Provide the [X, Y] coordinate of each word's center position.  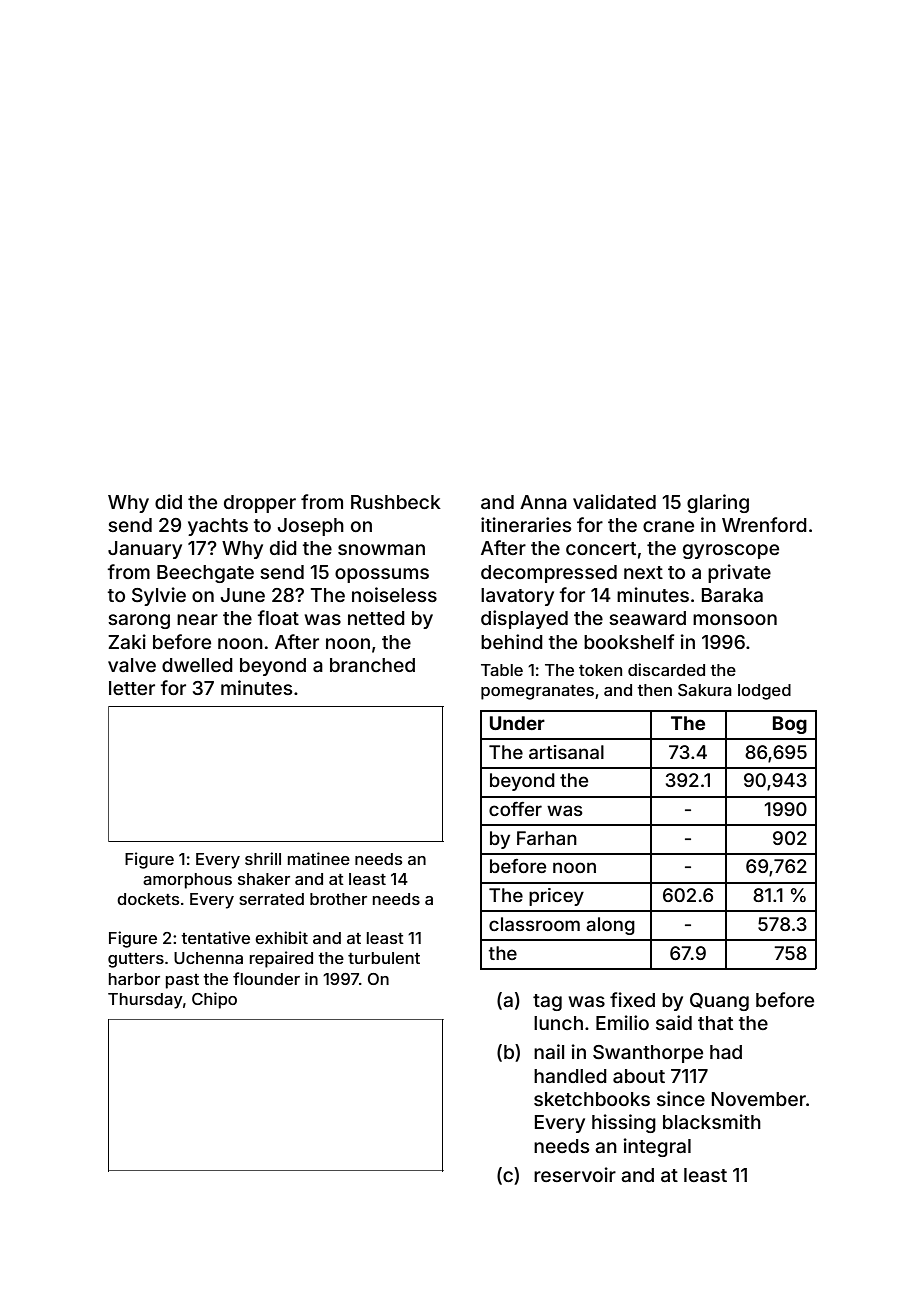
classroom [534, 924]
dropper [260, 504]
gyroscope [731, 551]
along [610, 926]
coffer [515, 809]
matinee [319, 858]
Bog [790, 725]
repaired [281, 959]
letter [132, 688]
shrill [263, 858]
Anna [543, 502]
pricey [556, 897]
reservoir [575, 1174]
